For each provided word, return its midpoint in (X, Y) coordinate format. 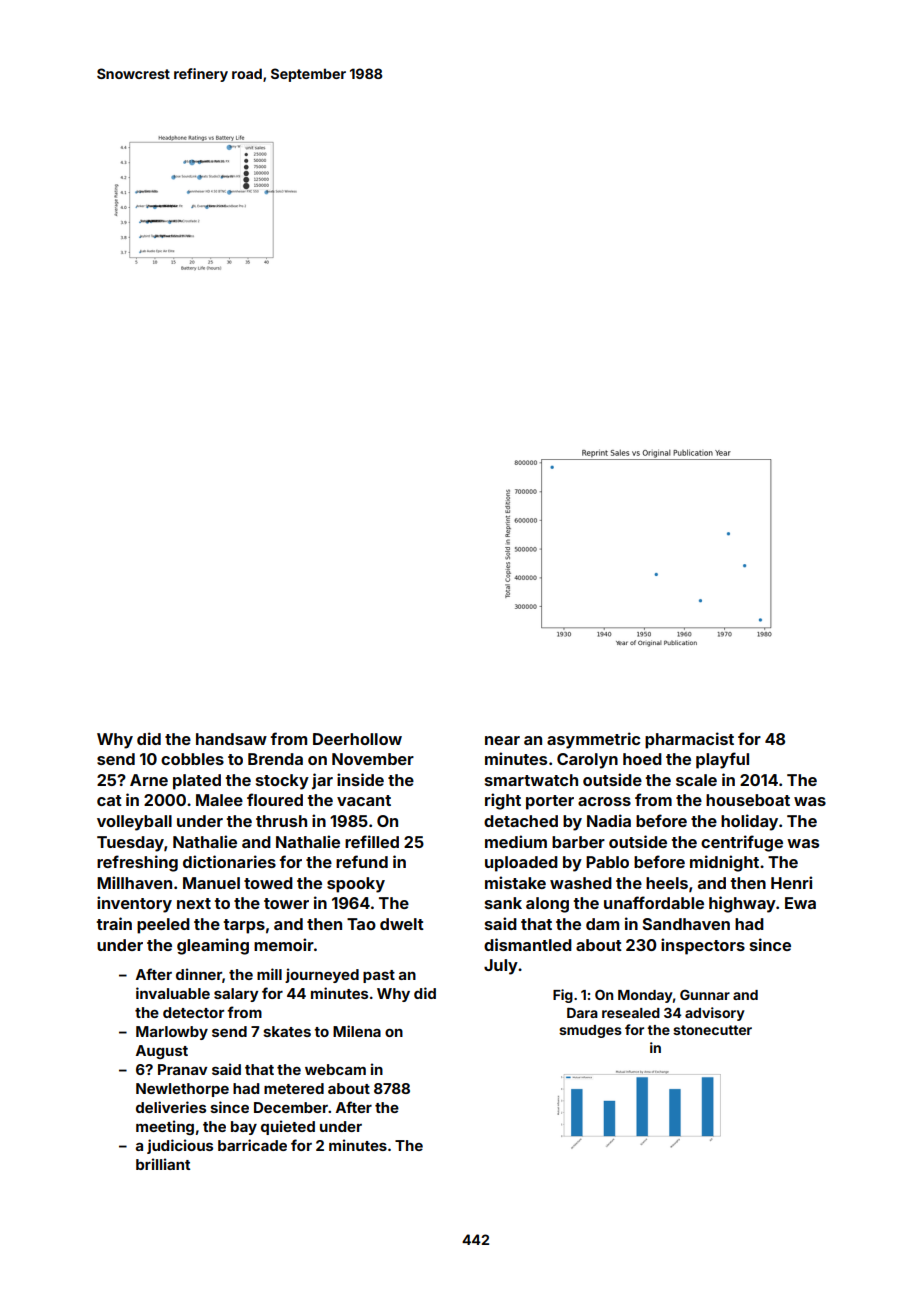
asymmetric (593, 740)
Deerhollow (357, 739)
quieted (288, 1127)
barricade (252, 1145)
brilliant (163, 1164)
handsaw (231, 739)
